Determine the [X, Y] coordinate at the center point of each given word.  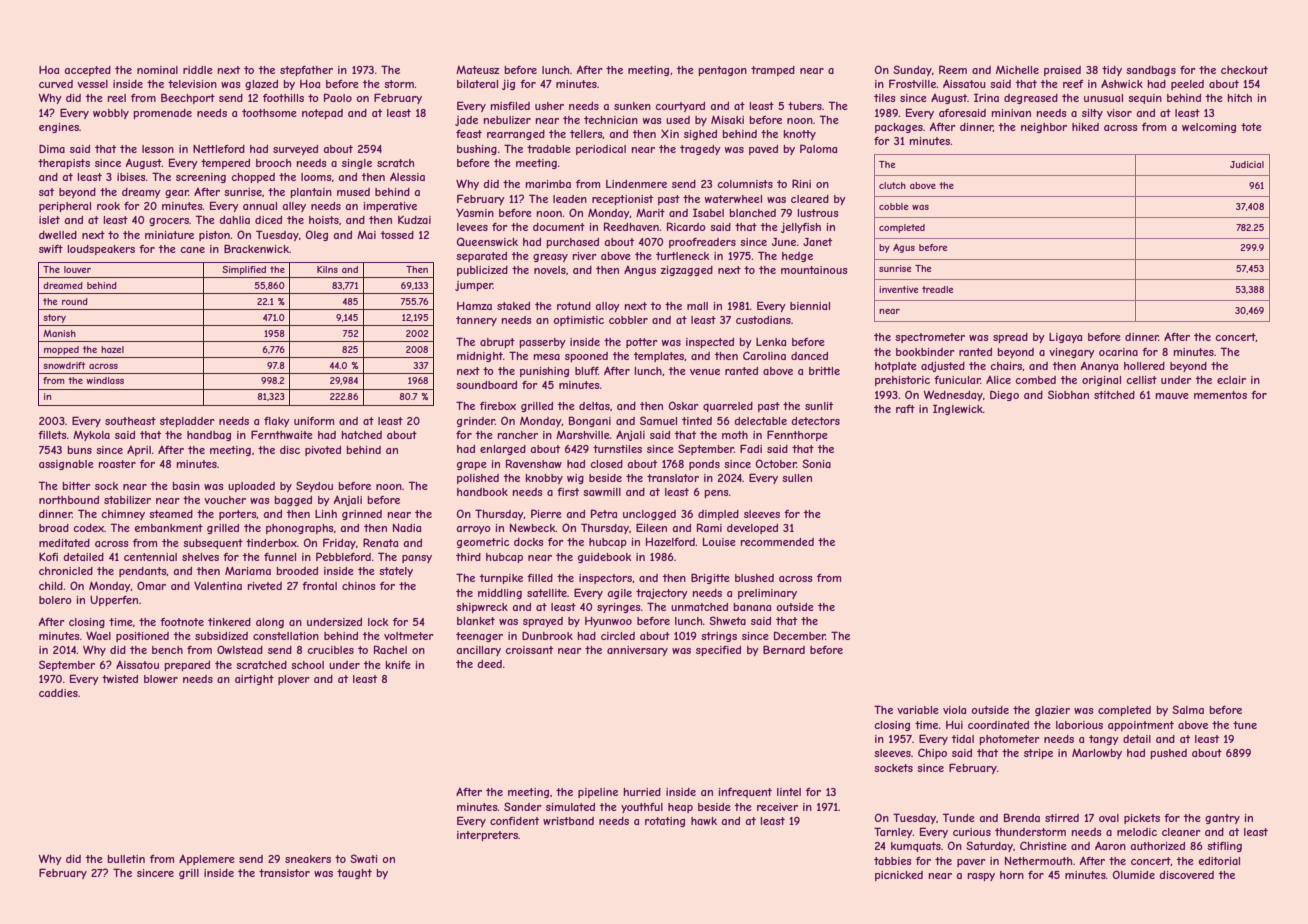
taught [354, 874]
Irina [986, 97]
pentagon [723, 71]
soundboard [486, 385]
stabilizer [127, 500]
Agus [904, 248]
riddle [198, 70]
